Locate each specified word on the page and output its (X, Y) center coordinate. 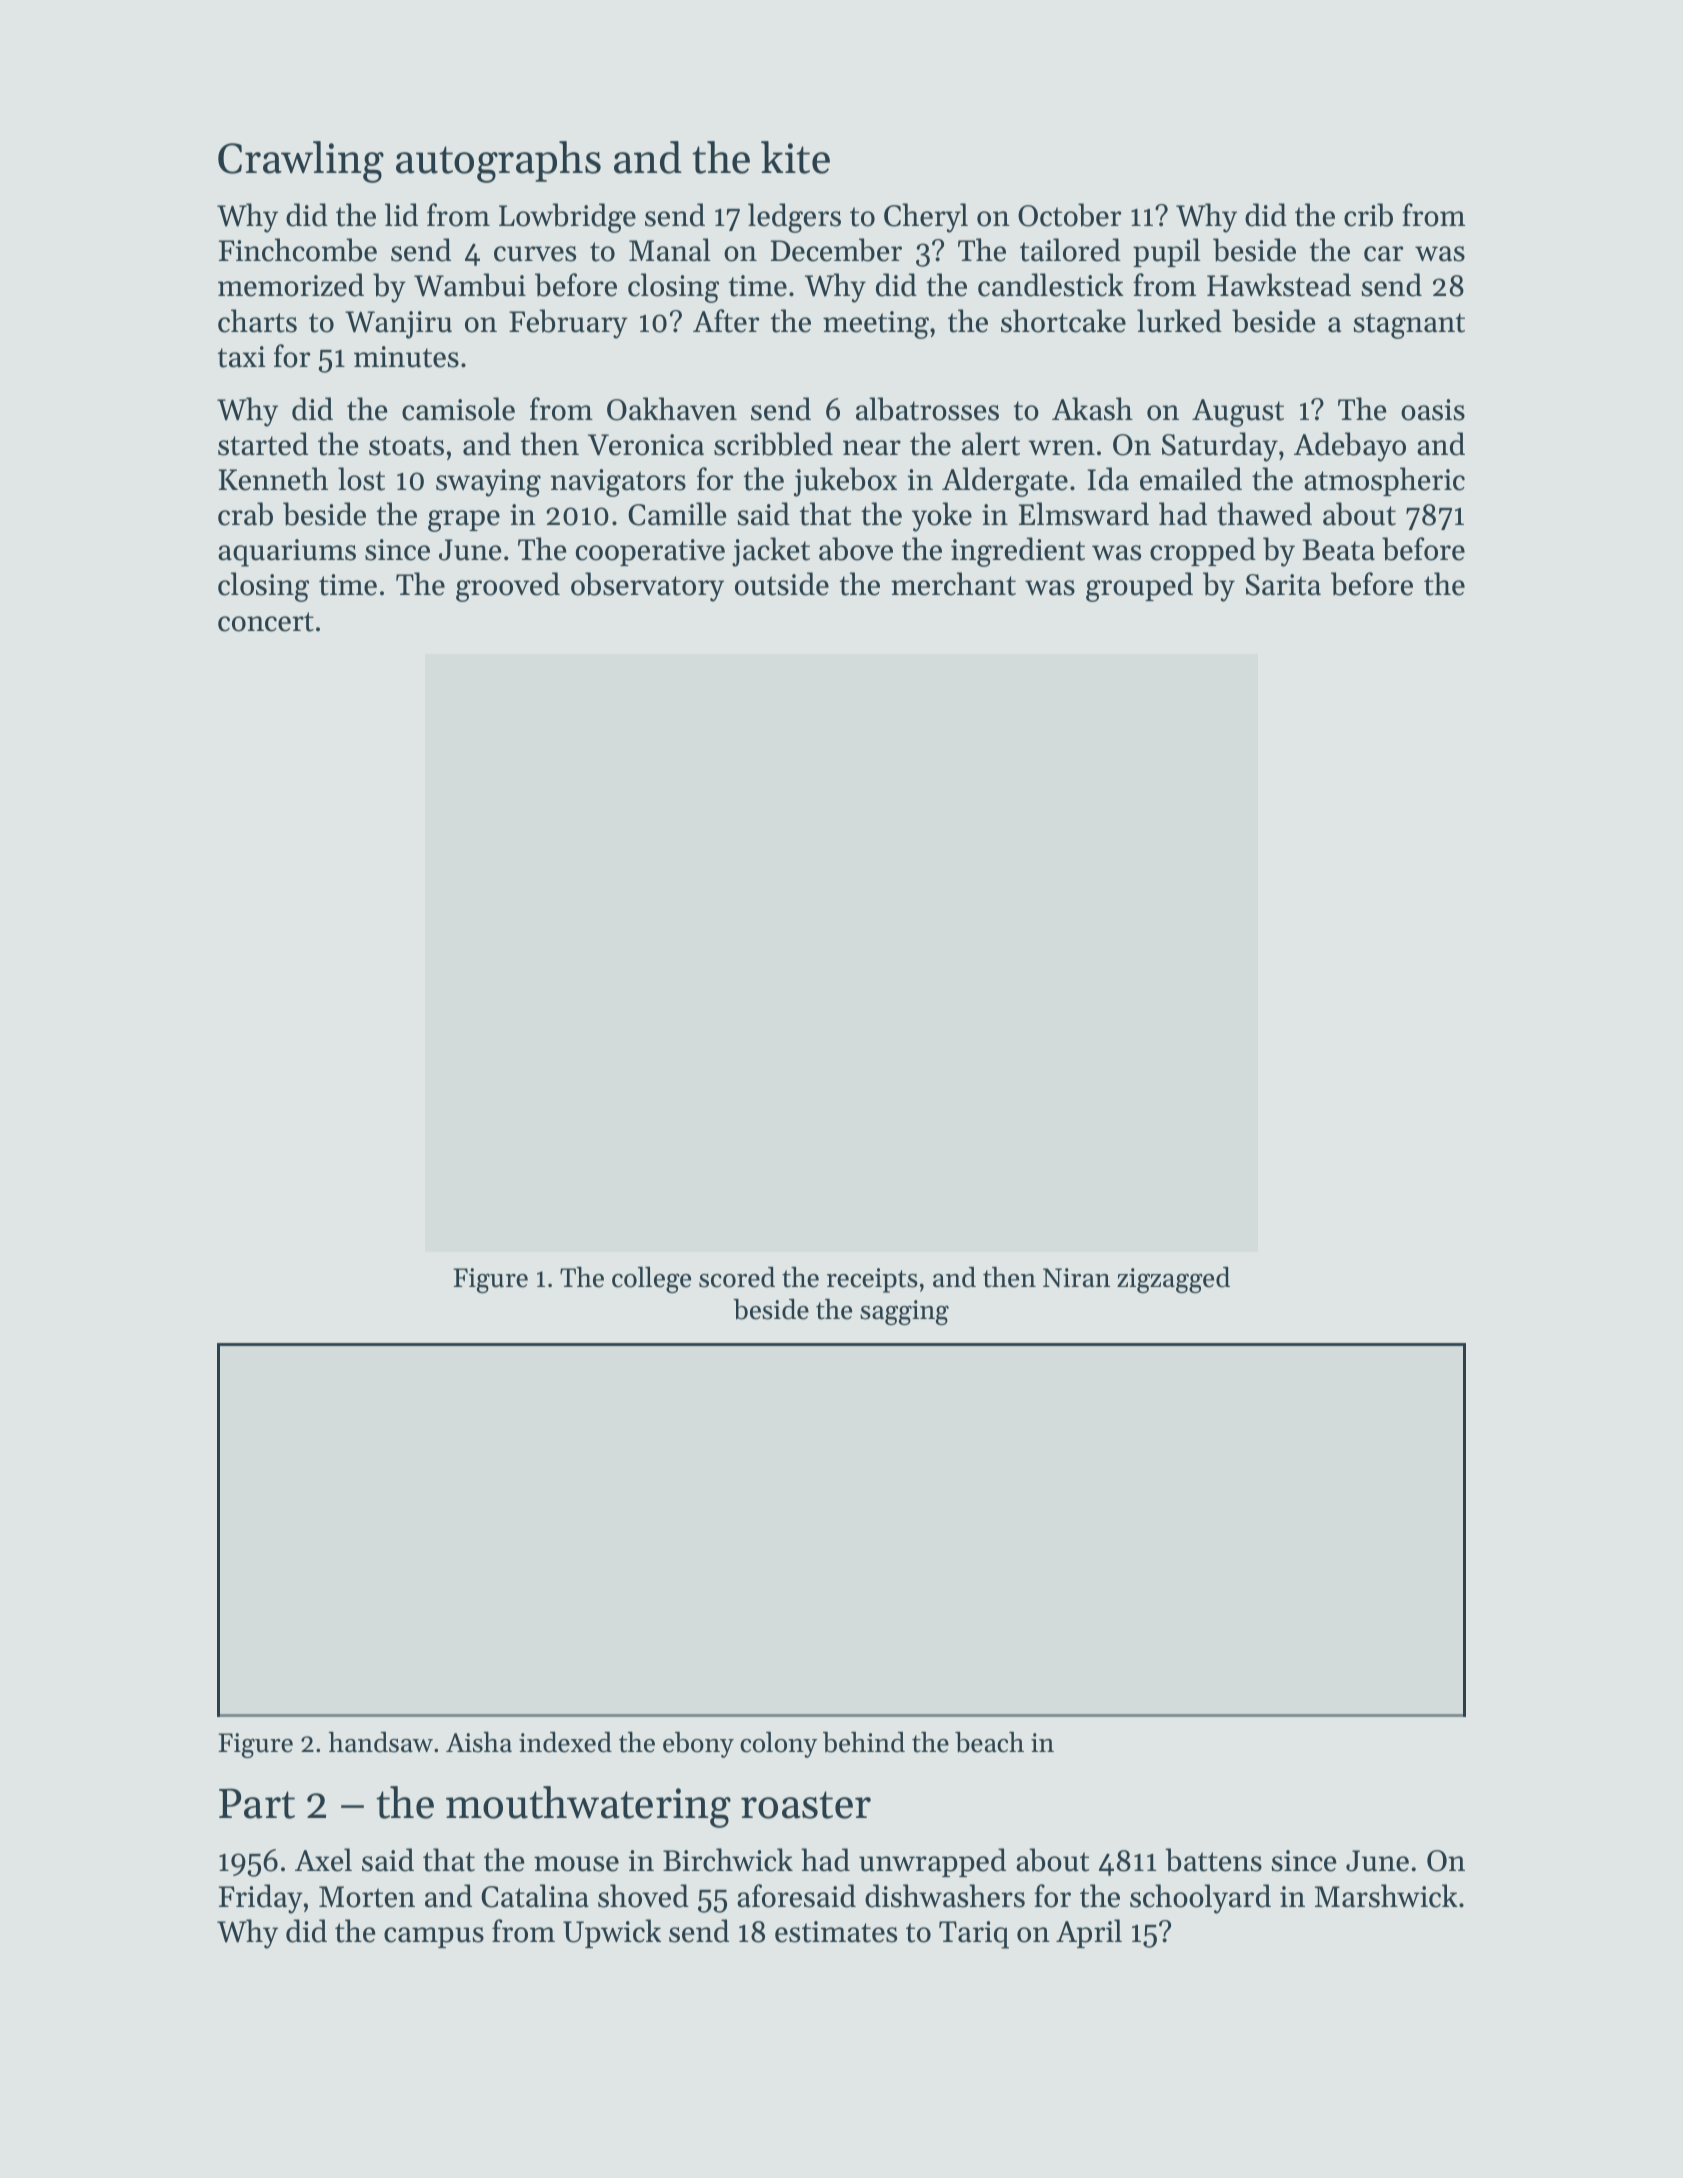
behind (864, 1742)
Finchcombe (298, 250)
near (872, 448)
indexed (565, 1742)
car (1383, 254)
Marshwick (1386, 1896)
